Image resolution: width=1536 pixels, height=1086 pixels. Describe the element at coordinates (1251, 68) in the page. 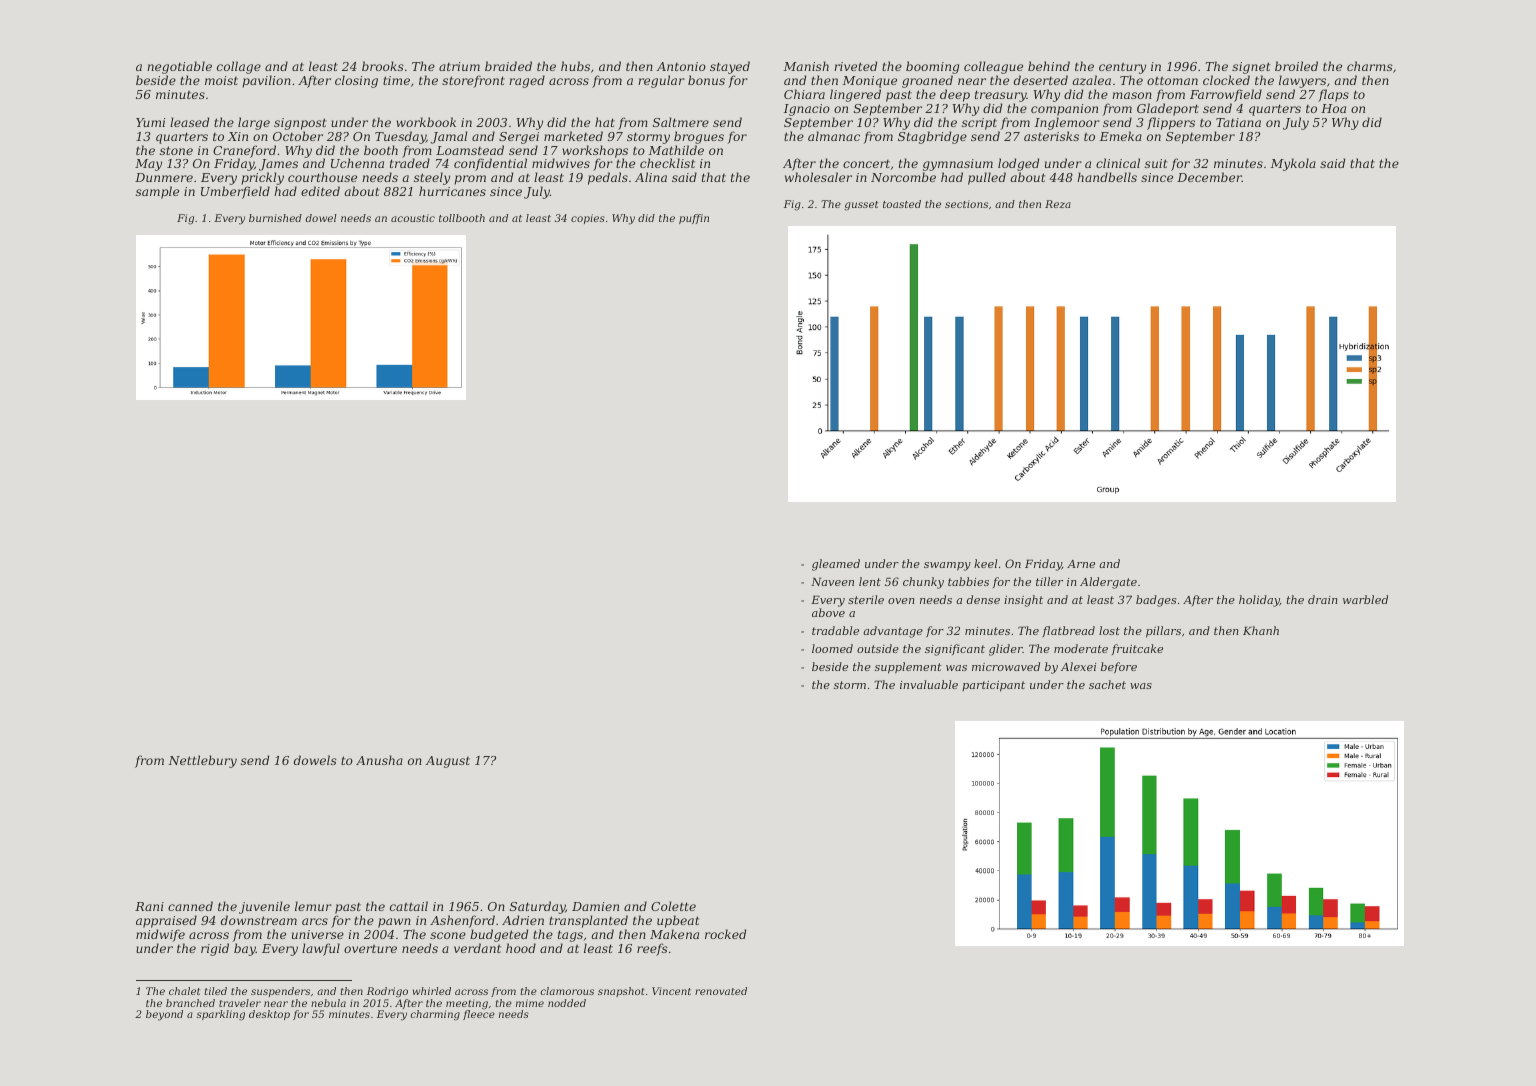

I see `signet` at that location.
